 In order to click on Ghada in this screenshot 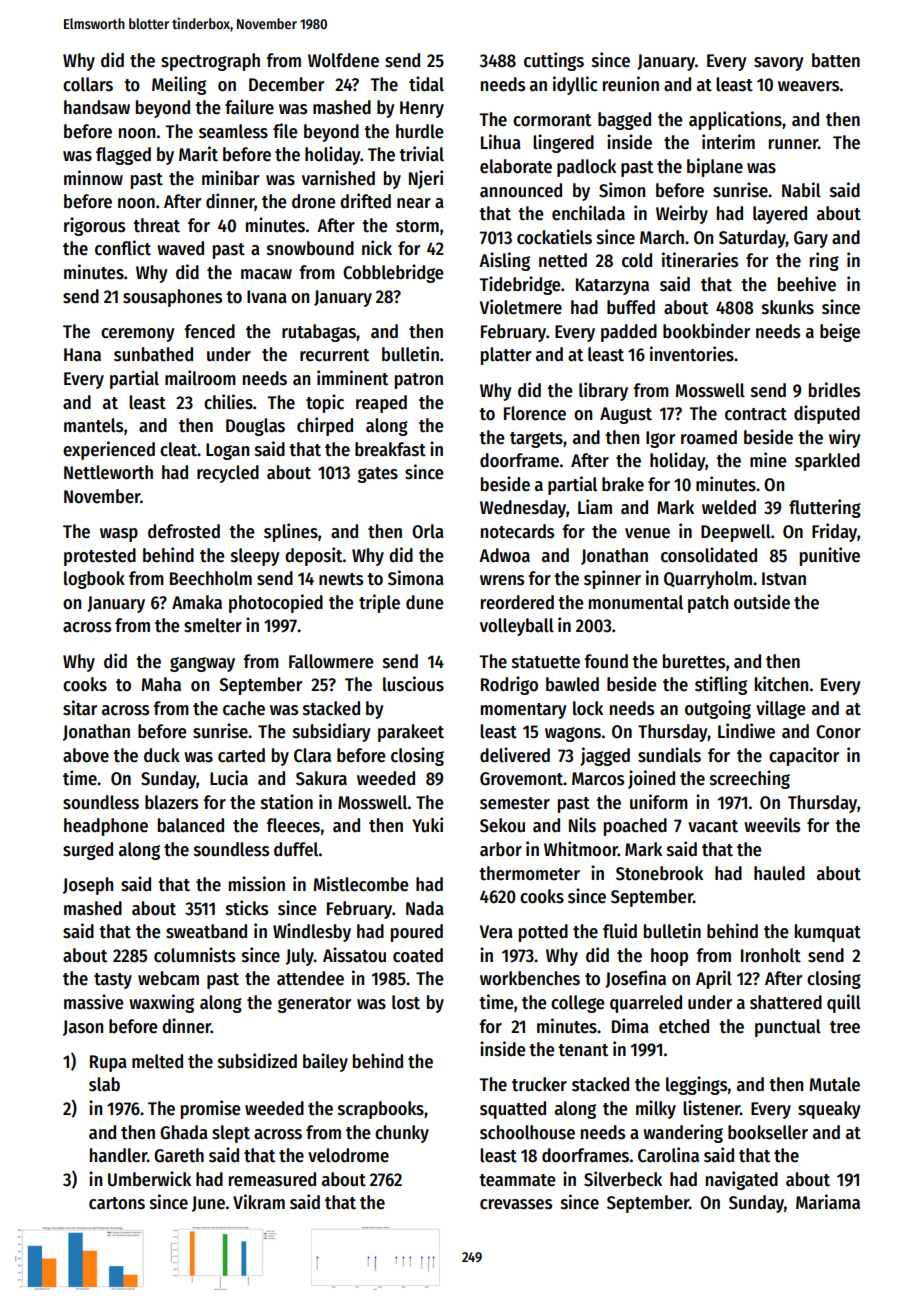, I will do `click(184, 1132)`.
